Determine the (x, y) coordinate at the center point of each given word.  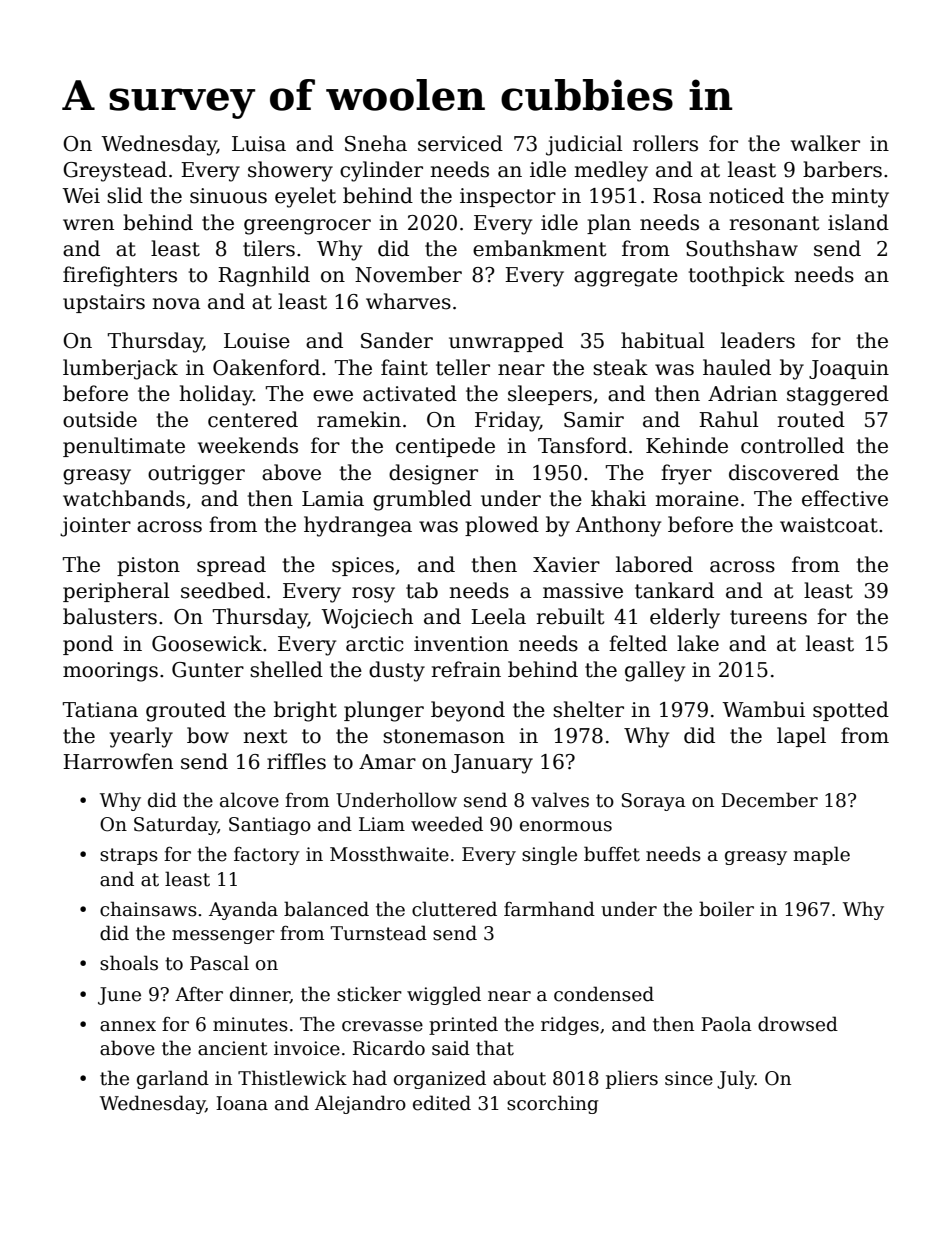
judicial (584, 145)
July (736, 1079)
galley (655, 671)
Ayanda (243, 910)
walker (825, 143)
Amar (387, 762)
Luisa (259, 144)
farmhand (549, 909)
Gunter (208, 670)
